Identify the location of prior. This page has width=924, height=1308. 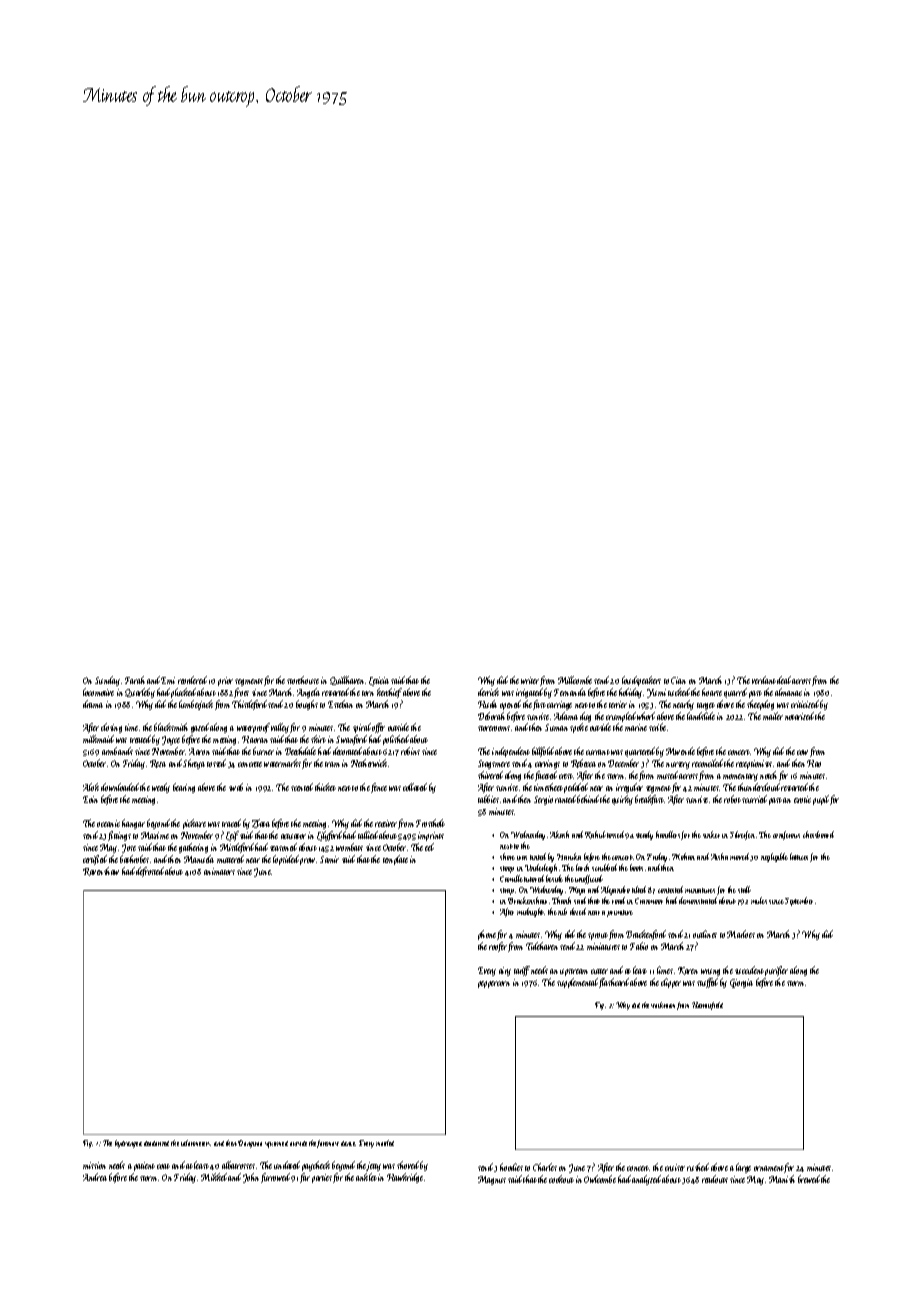
(225, 681).
